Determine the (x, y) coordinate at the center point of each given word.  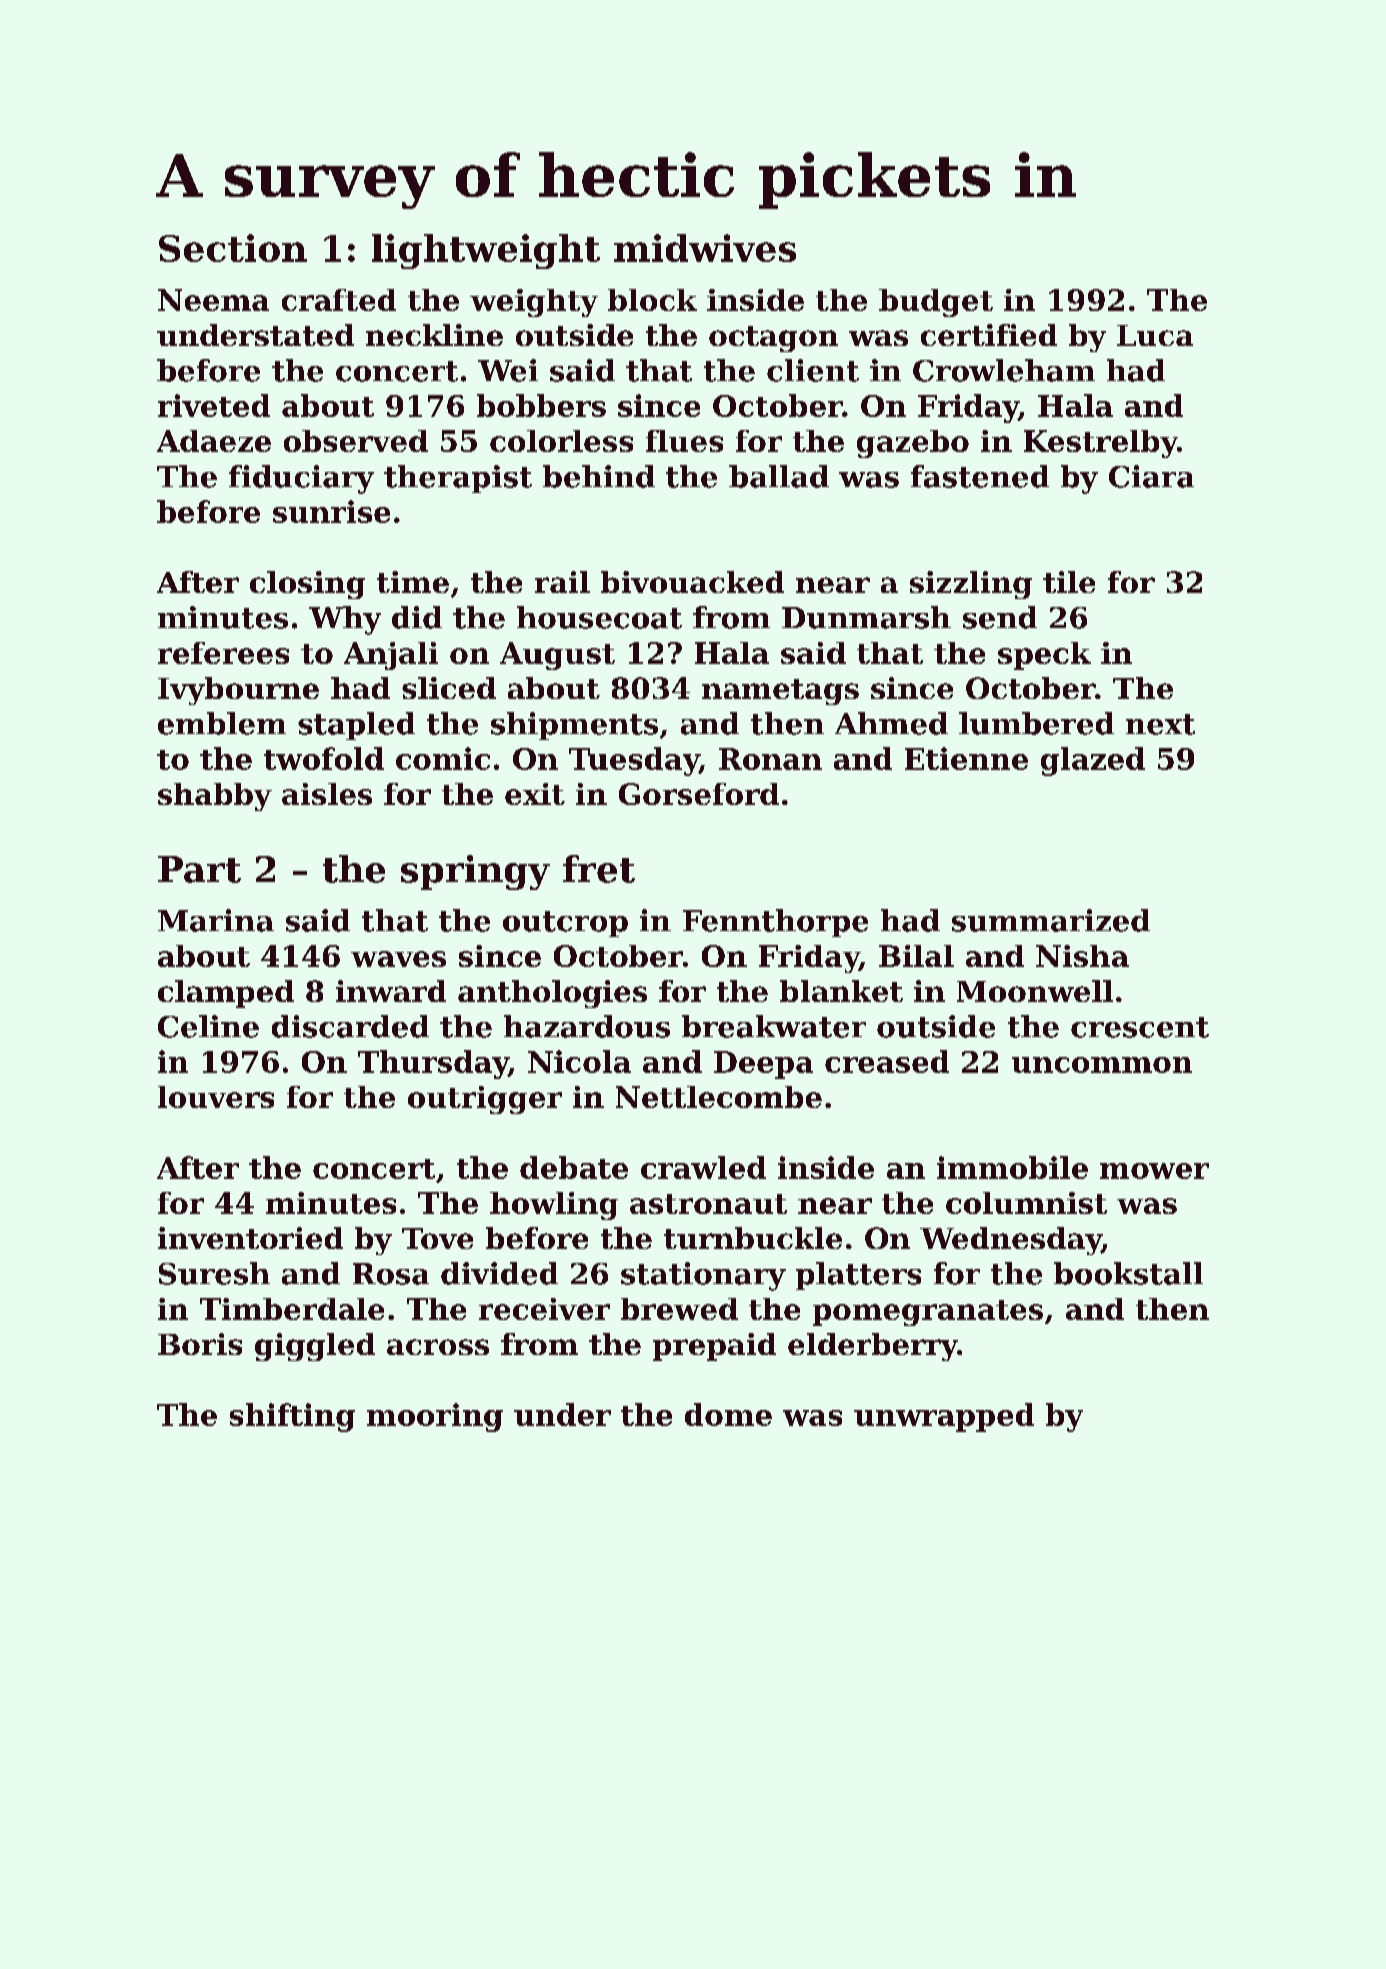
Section (233, 248)
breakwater (774, 1026)
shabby (215, 797)
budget (936, 303)
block (652, 300)
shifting (292, 1417)
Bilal (916, 956)
